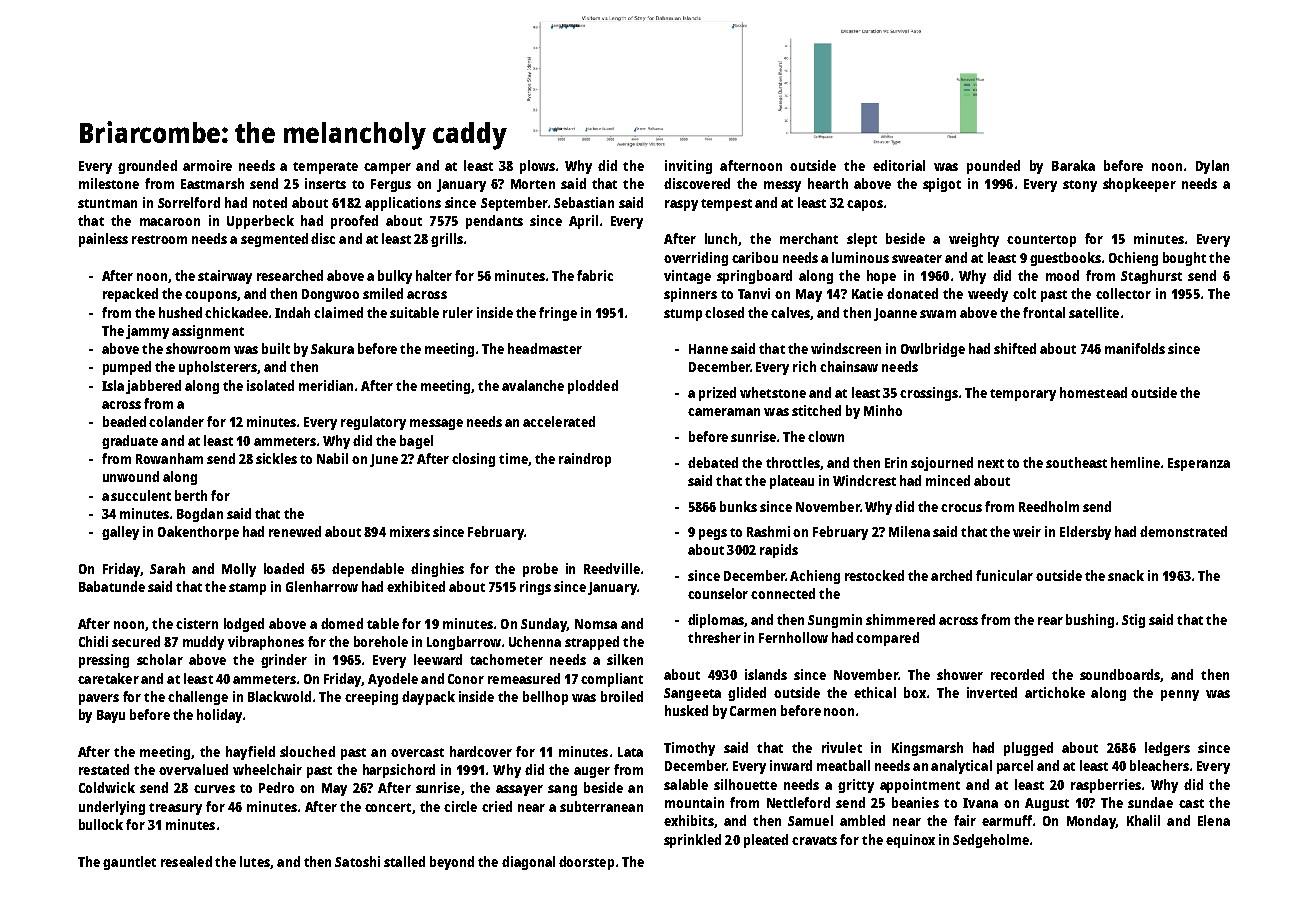 This document has height=924, width=1308. Describe the element at coordinates (814, 840) in the document. I see `cravats` at that location.
